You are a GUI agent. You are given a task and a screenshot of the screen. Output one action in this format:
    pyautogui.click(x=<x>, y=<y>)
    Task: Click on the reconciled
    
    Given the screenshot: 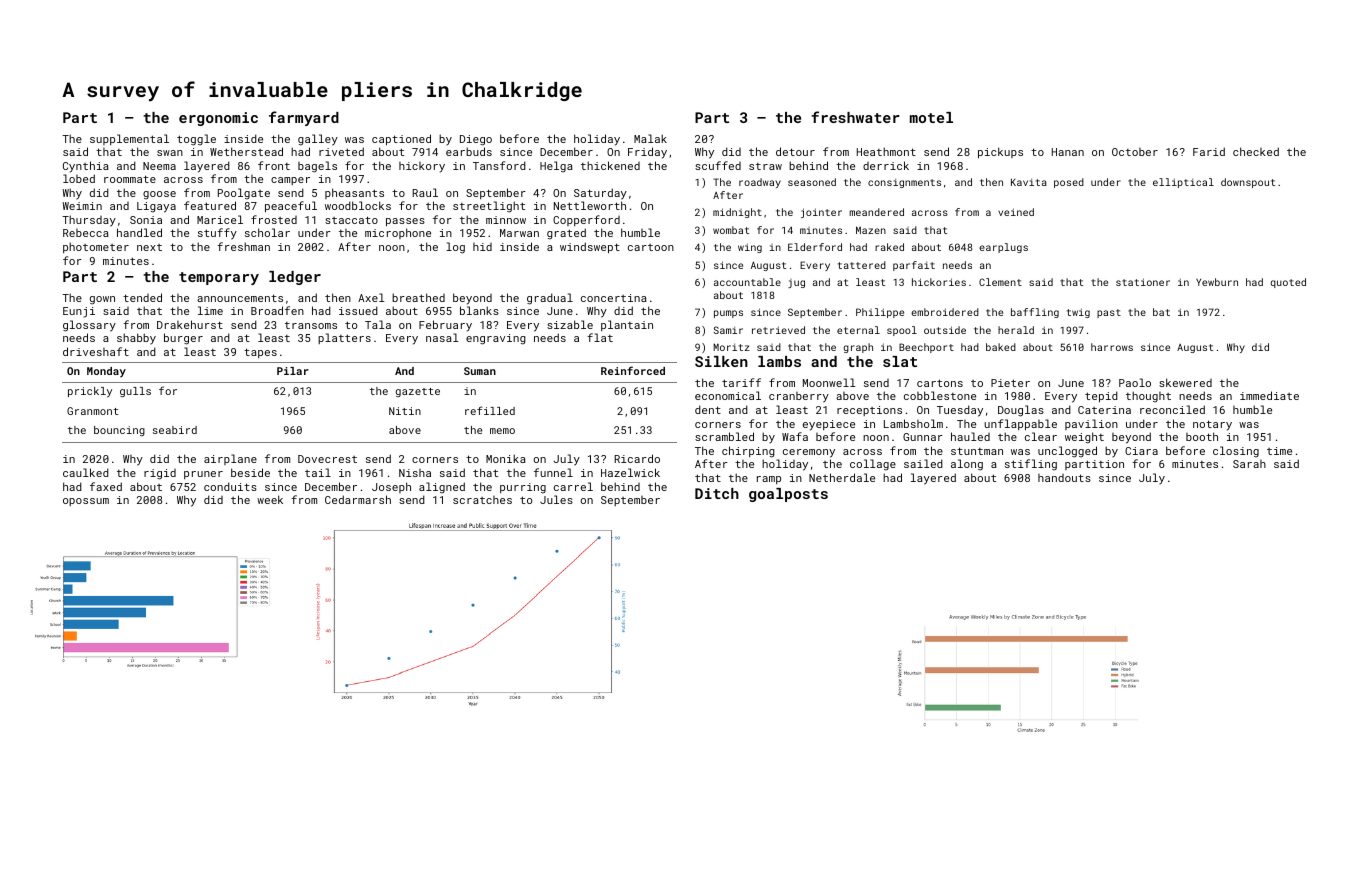 What is the action you would take?
    pyautogui.click(x=1172, y=409)
